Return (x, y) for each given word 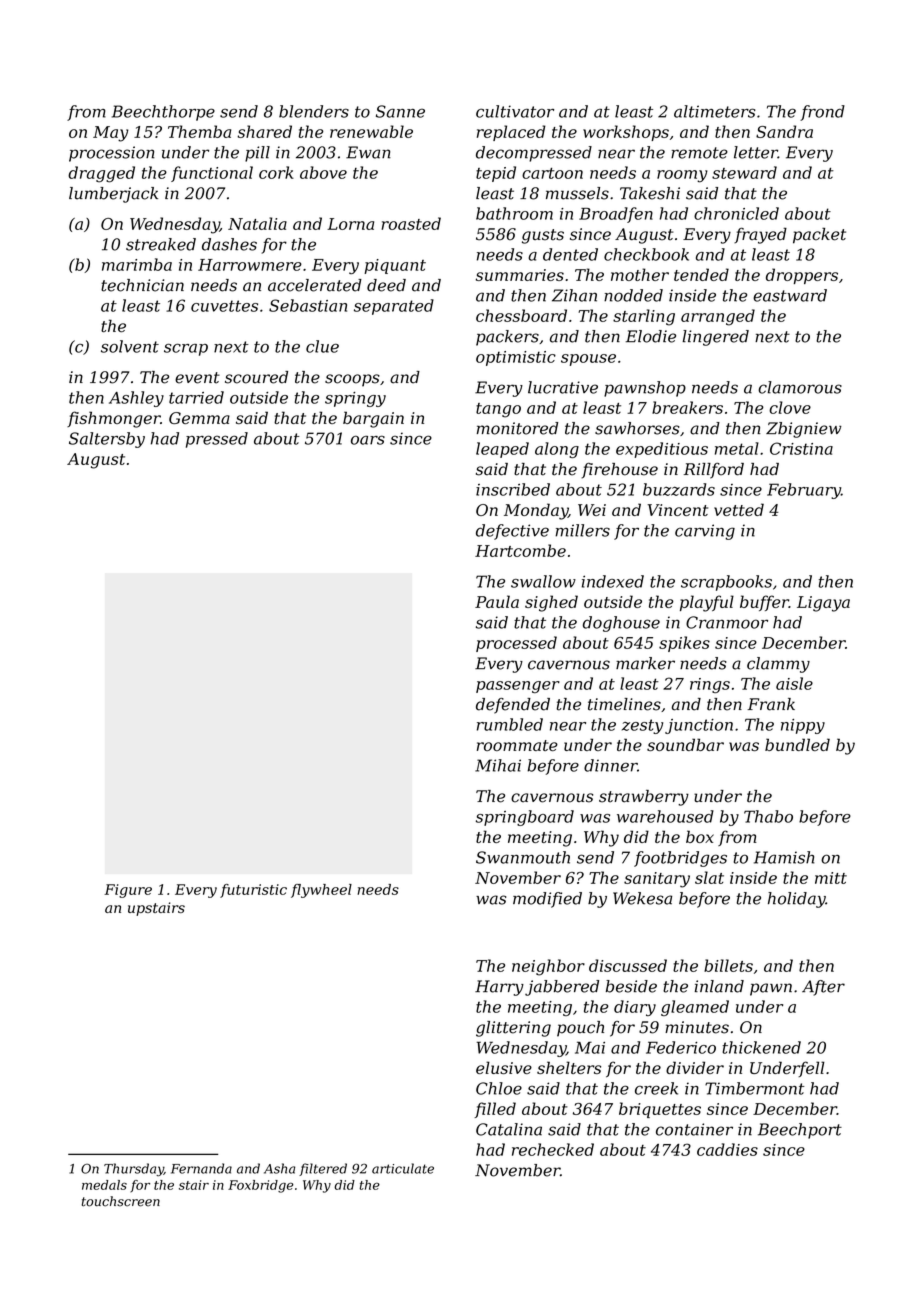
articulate (403, 1168)
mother (640, 274)
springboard (525, 818)
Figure (128, 891)
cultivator (515, 111)
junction (699, 726)
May (111, 134)
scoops (352, 380)
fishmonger (113, 419)
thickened (761, 1047)
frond (822, 113)
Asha (279, 1168)
